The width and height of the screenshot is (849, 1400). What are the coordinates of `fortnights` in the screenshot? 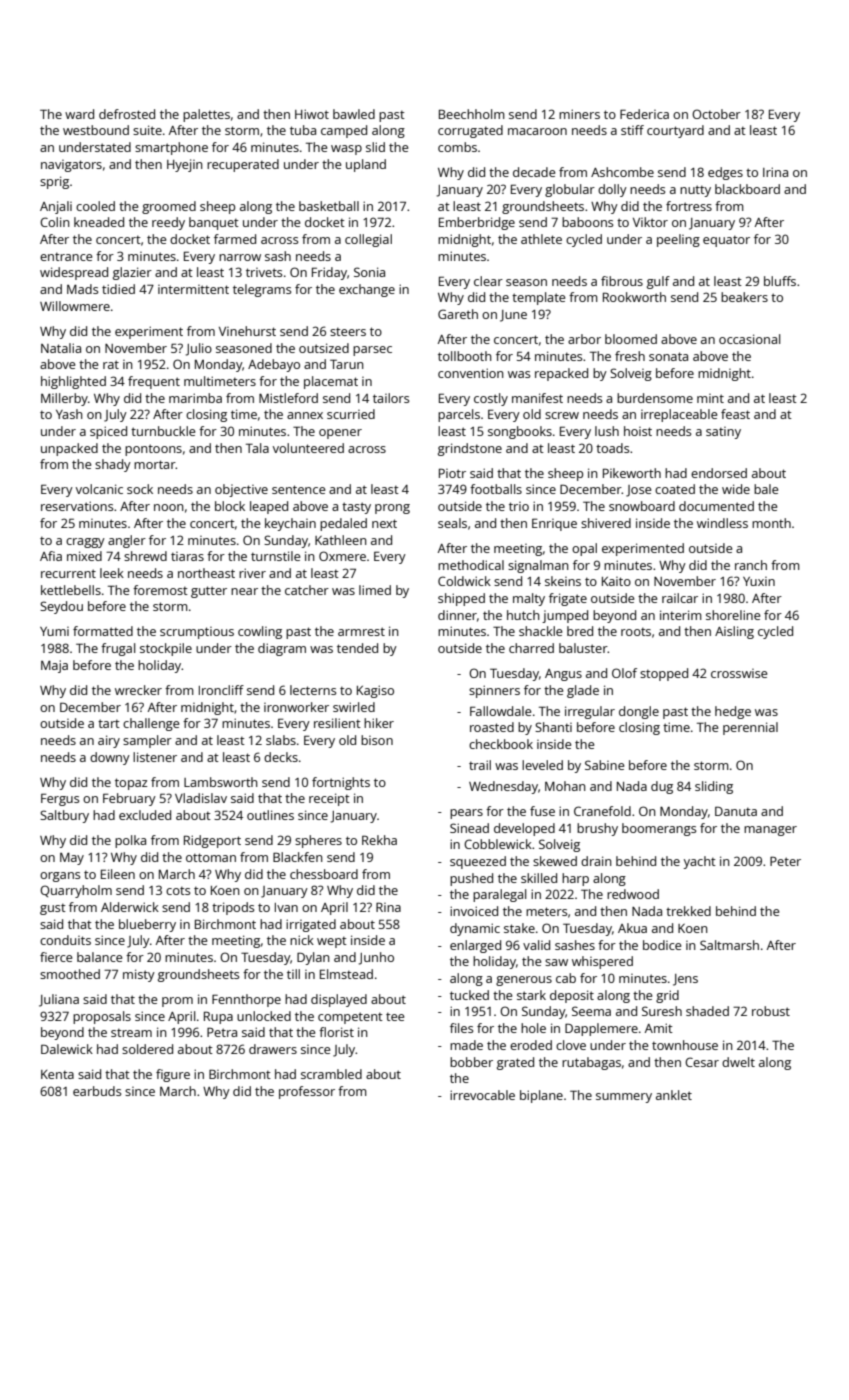 It's located at (341, 783).
